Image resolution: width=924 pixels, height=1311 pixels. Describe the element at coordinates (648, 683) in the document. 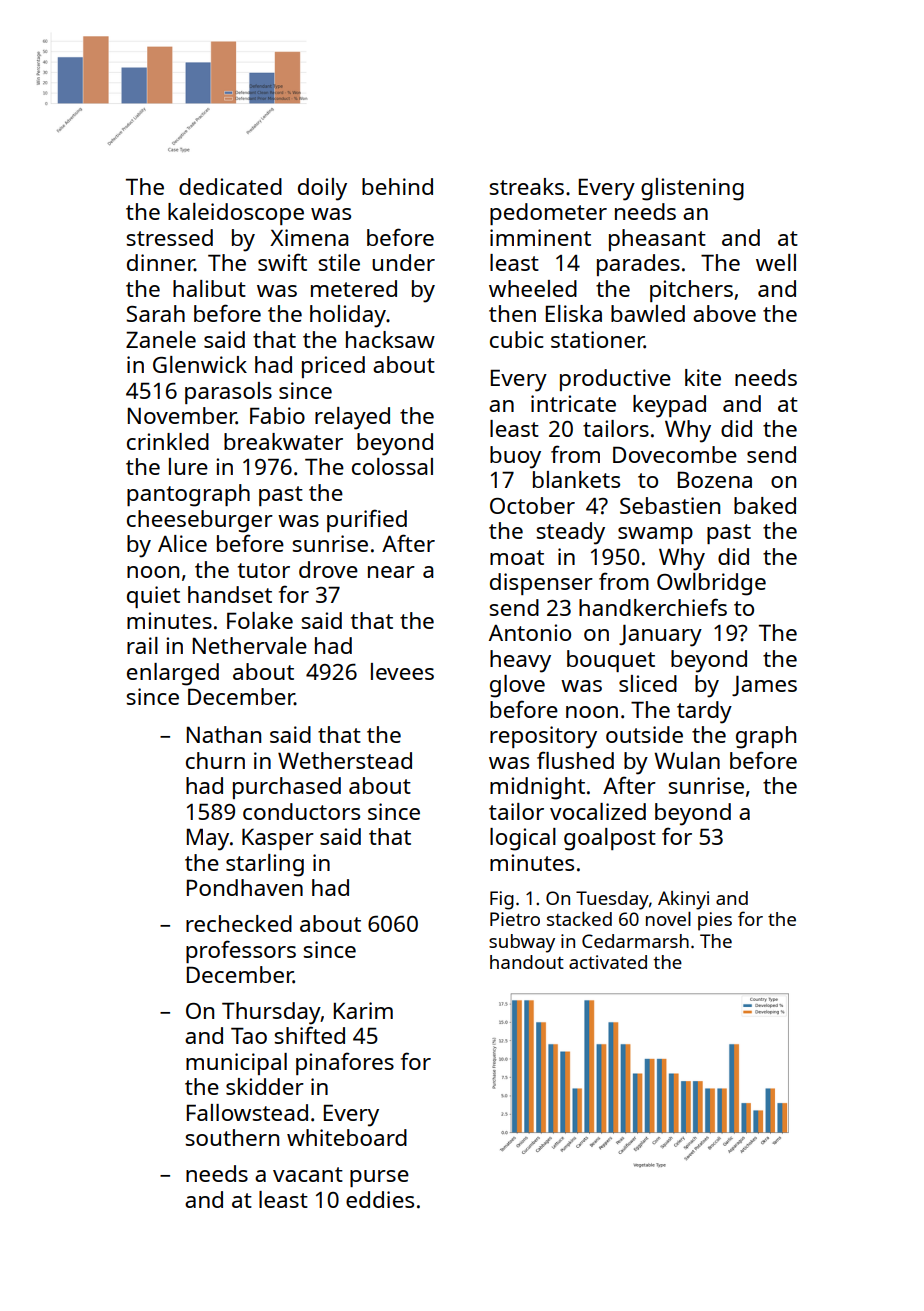

I see `sliced` at that location.
